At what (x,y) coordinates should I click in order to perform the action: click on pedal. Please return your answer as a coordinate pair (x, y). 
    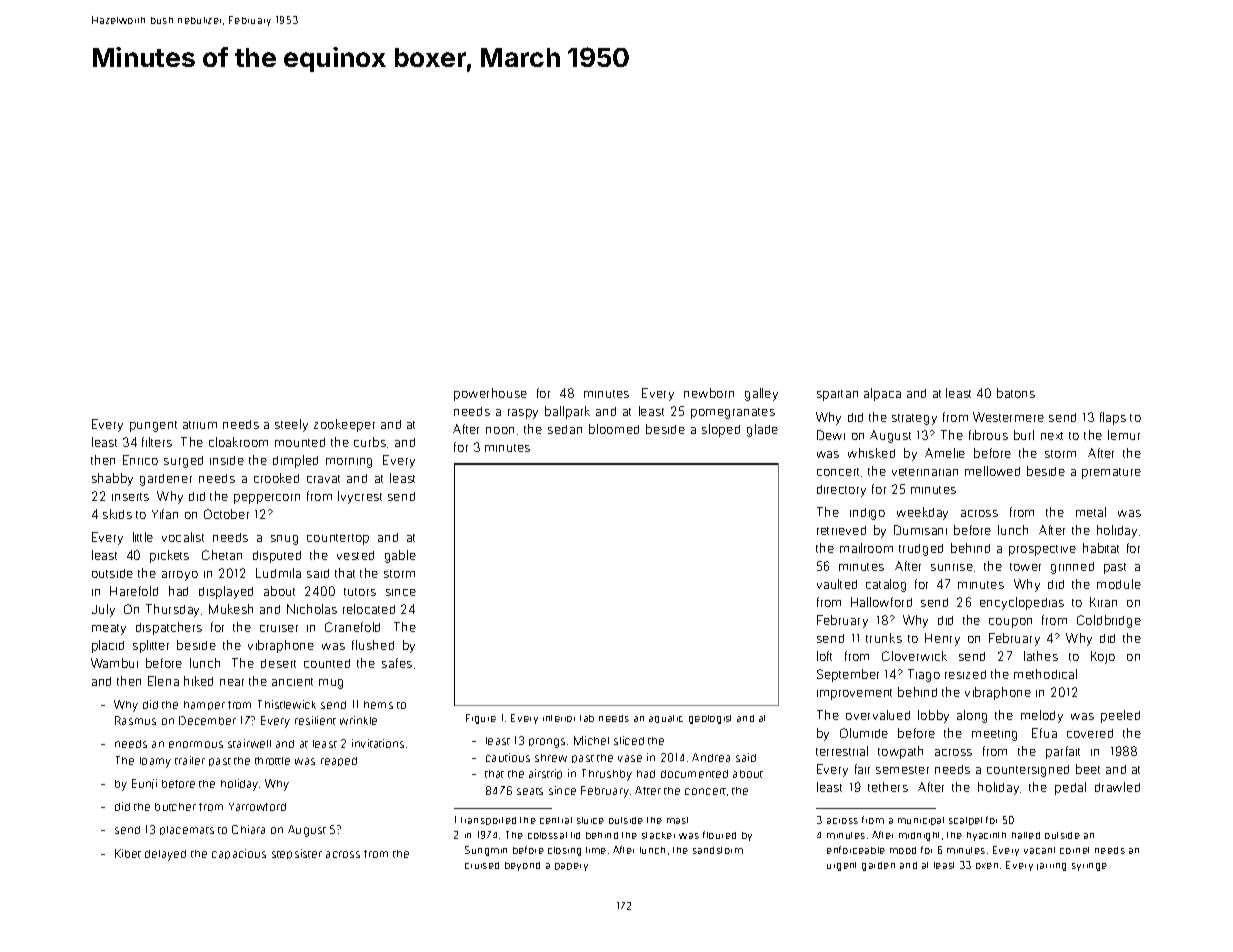
    Looking at the image, I should click on (1070, 788).
